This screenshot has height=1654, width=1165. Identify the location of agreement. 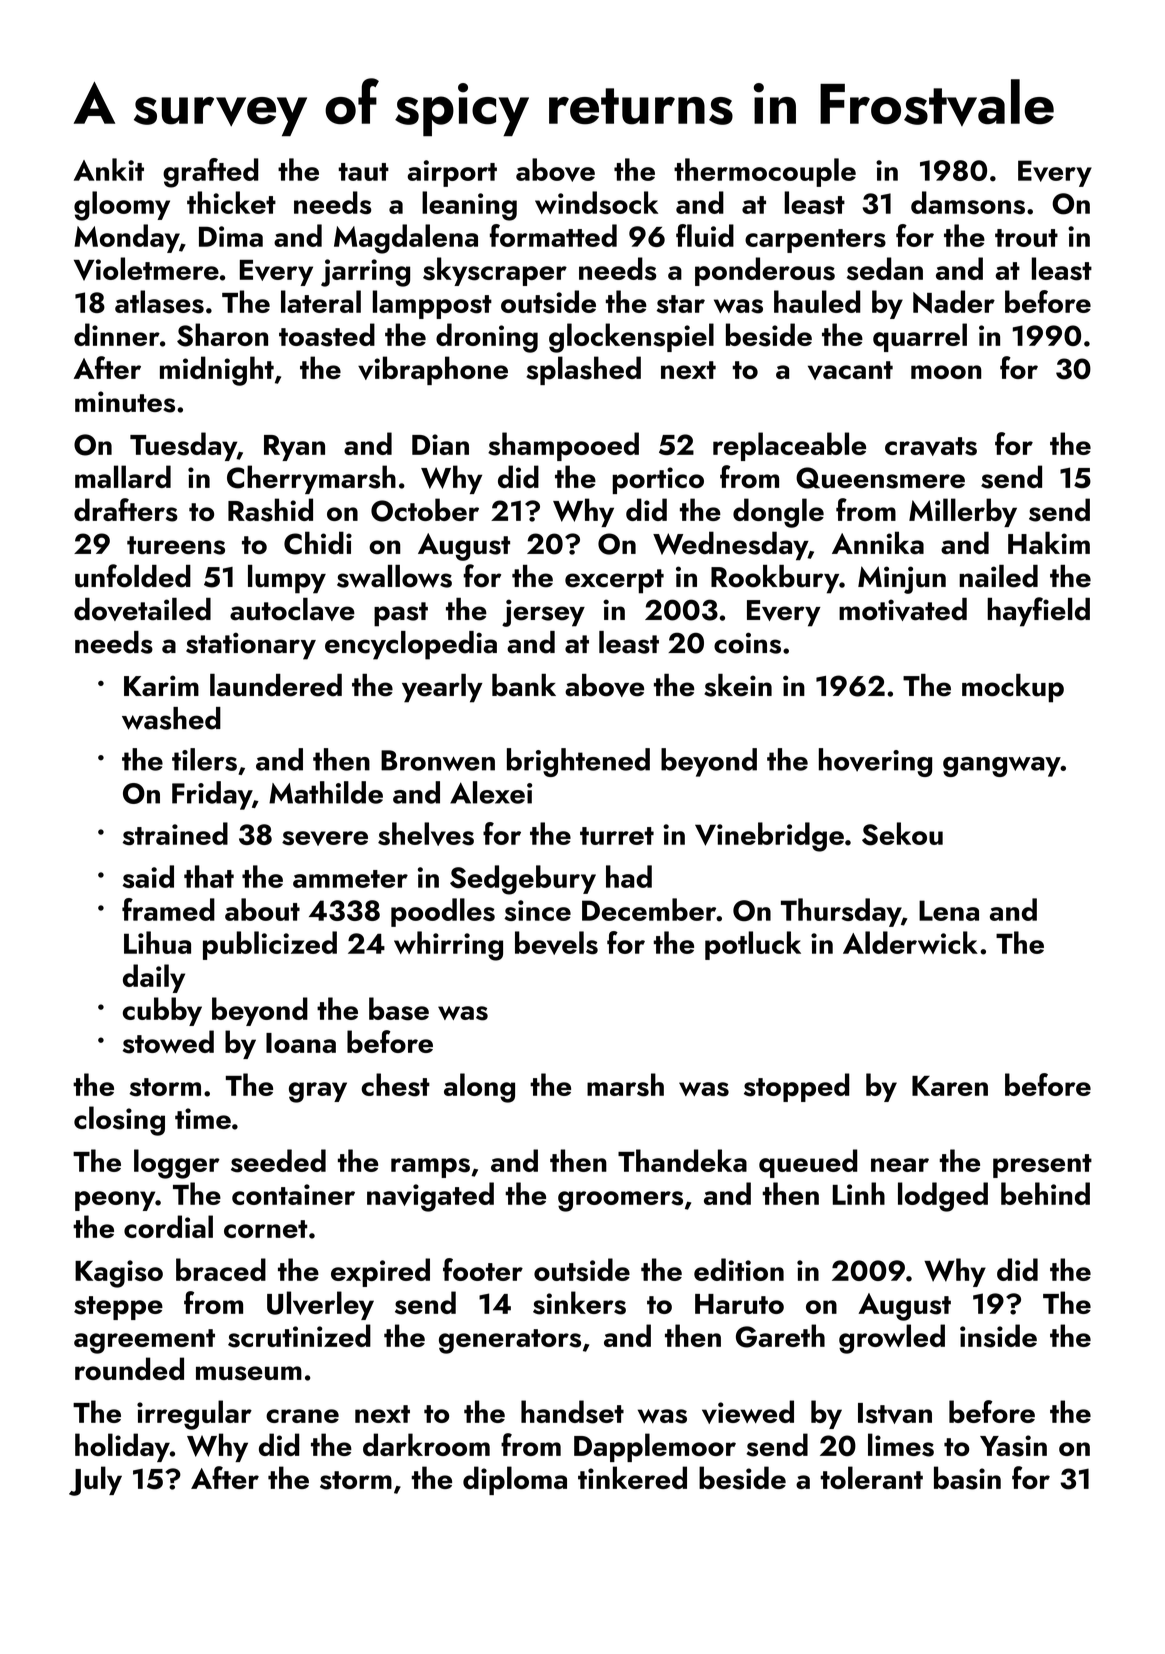
(144, 1341).
